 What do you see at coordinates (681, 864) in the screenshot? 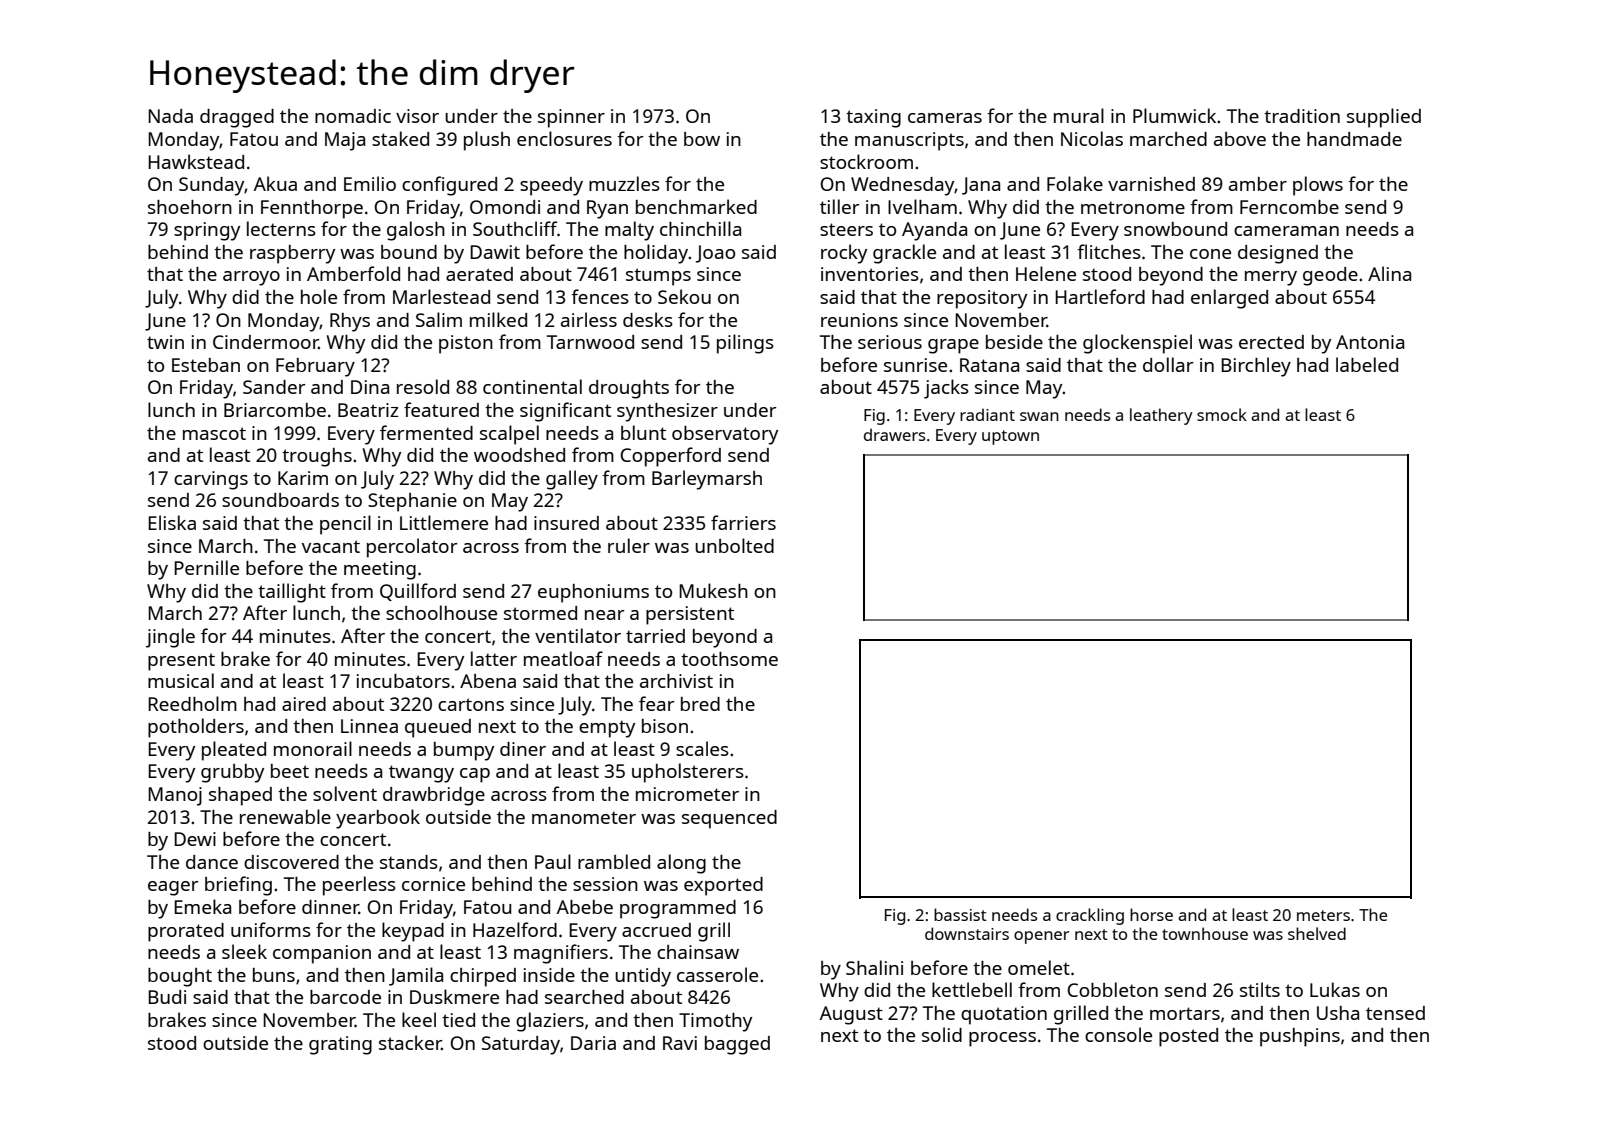
I see `along` at bounding box center [681, 864].
